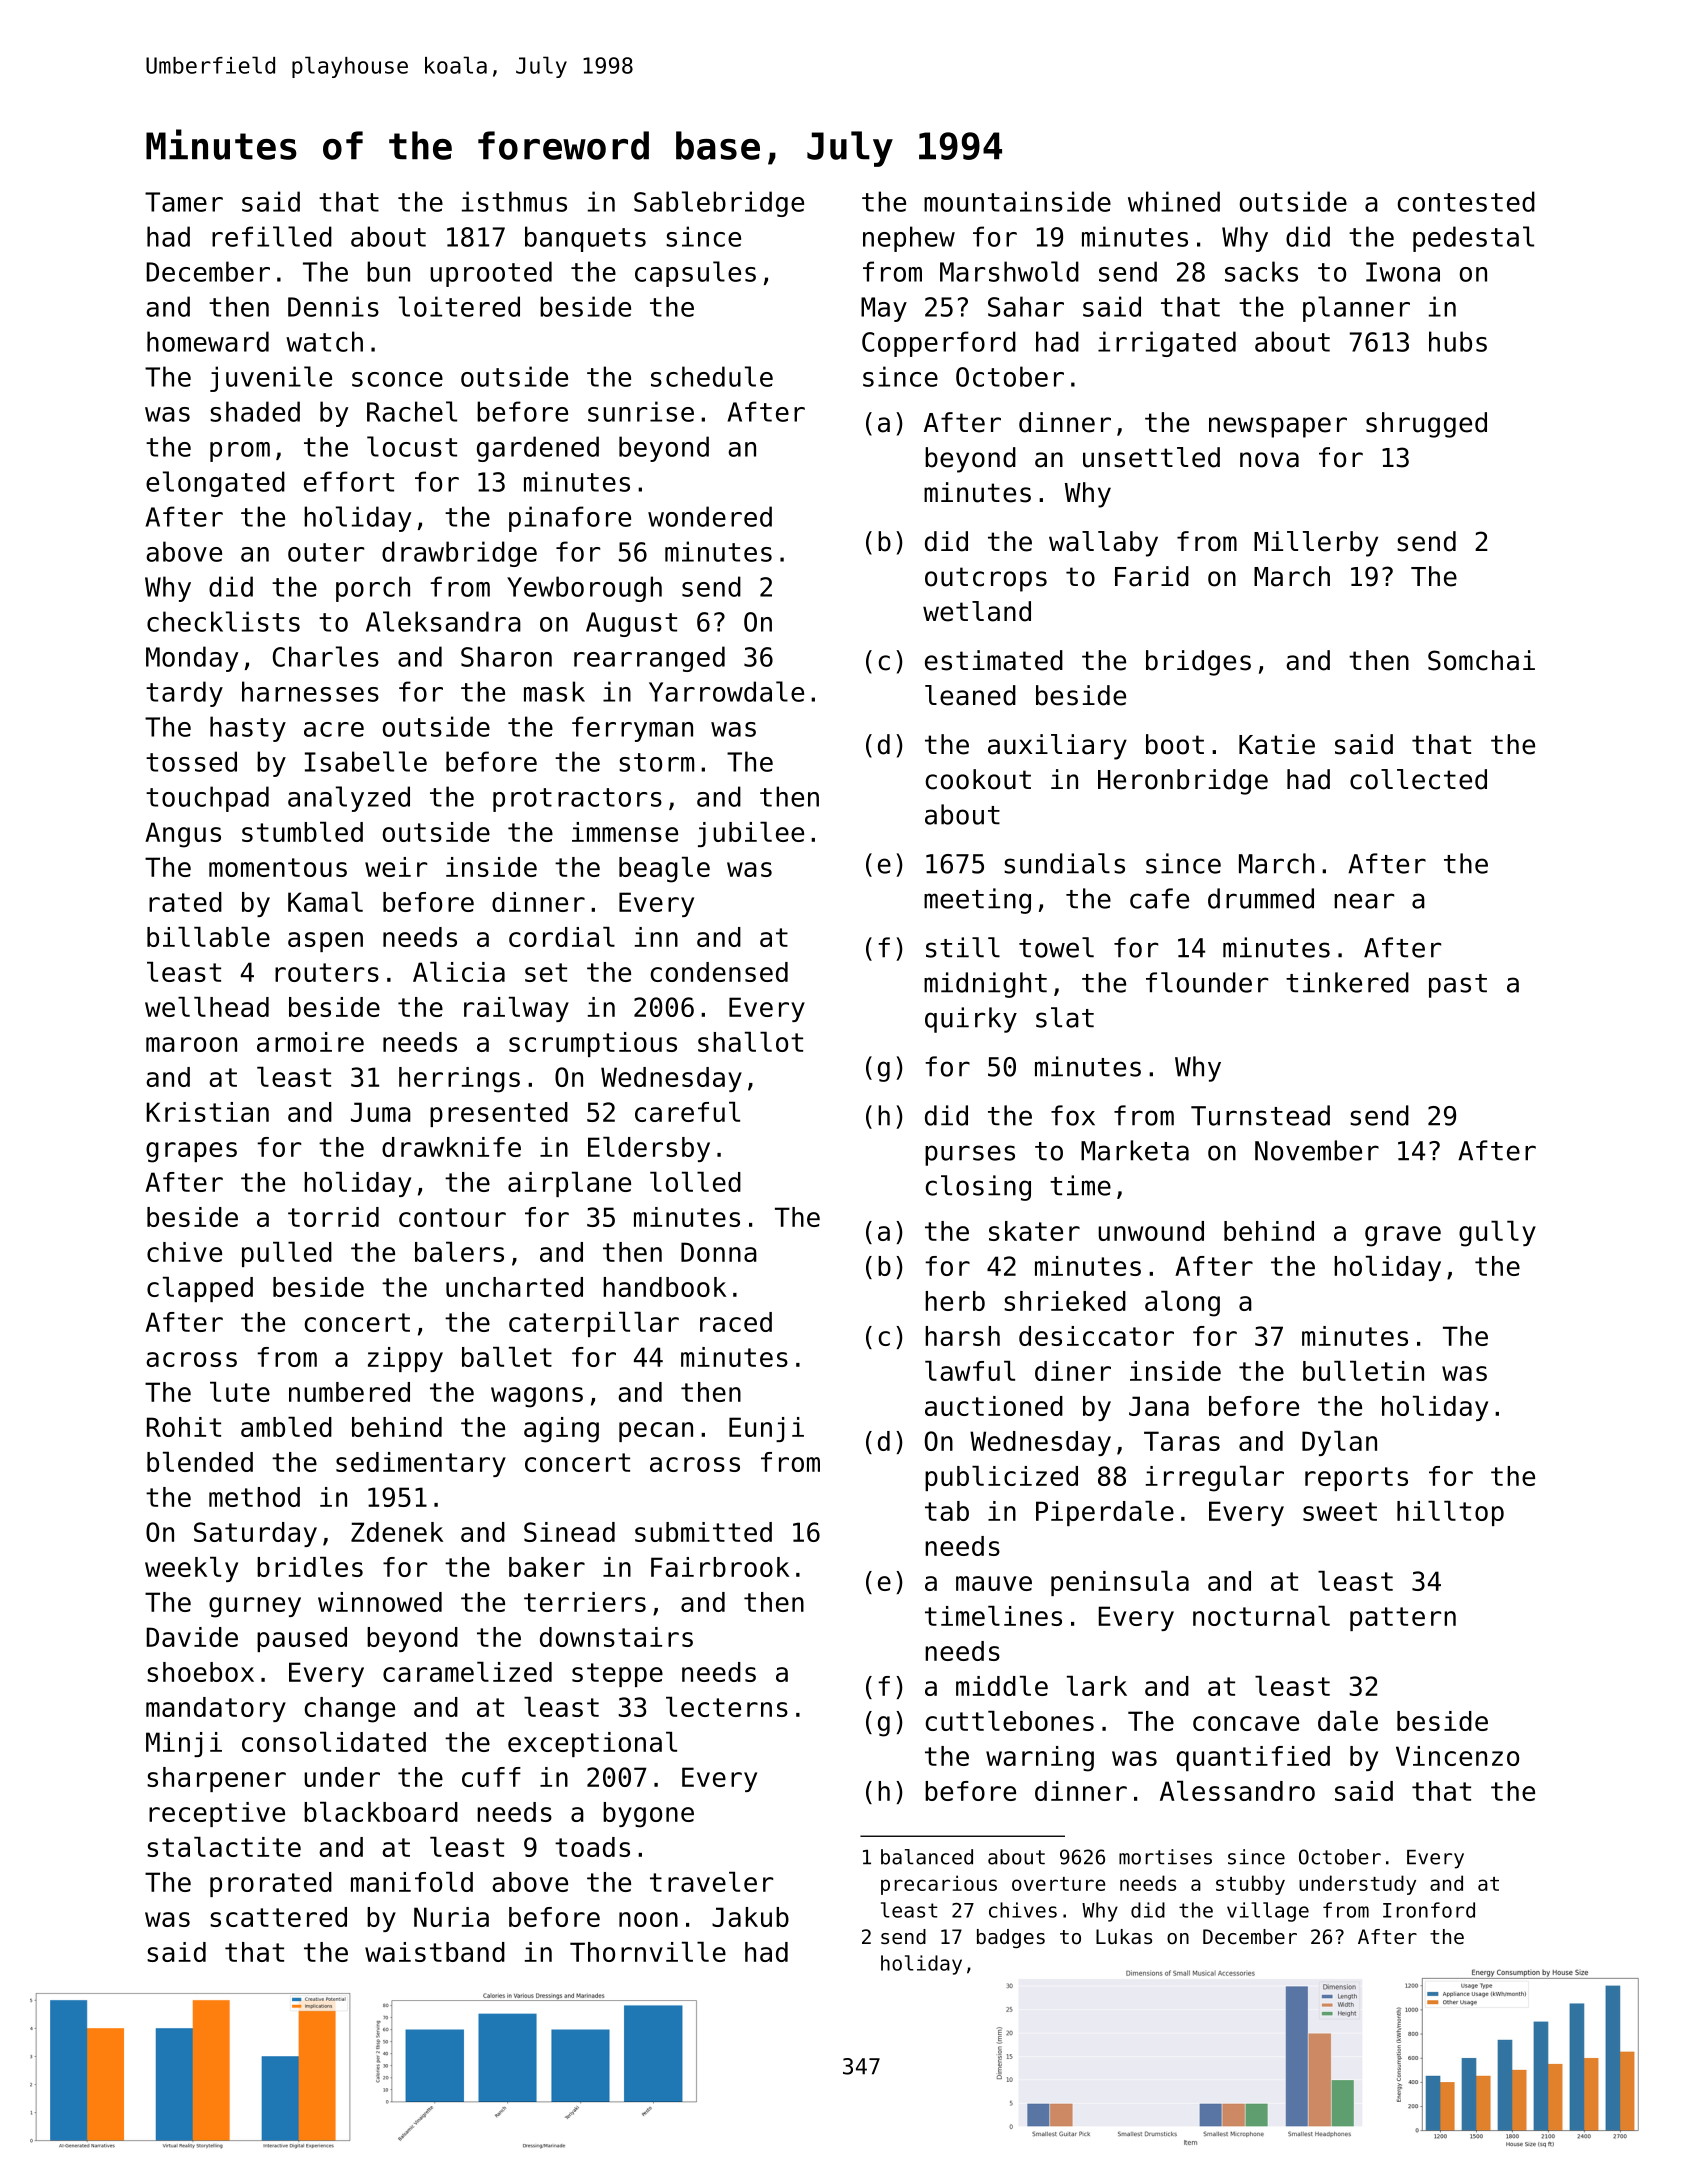 This screenshot has height=2178, width=1683. What do you see at coordinates (1403, 1236) in the screenshot?
I see `grave` at bounding box center [1403, 1236].
